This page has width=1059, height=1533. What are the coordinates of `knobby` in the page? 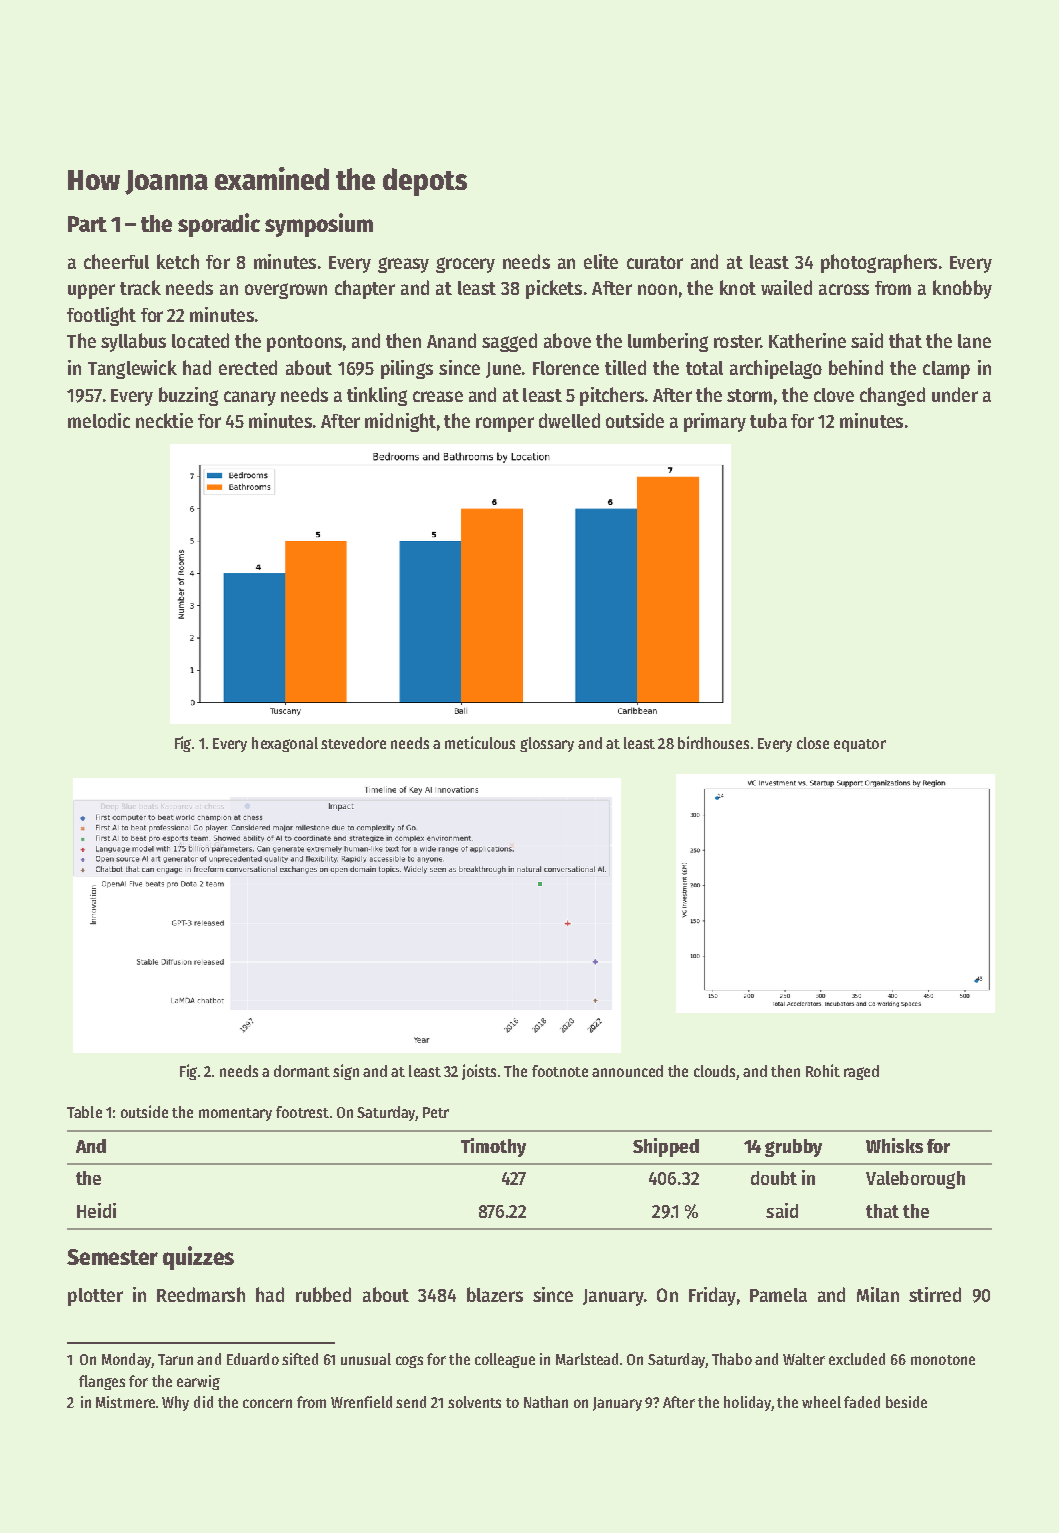 It's located at (962, 289).
